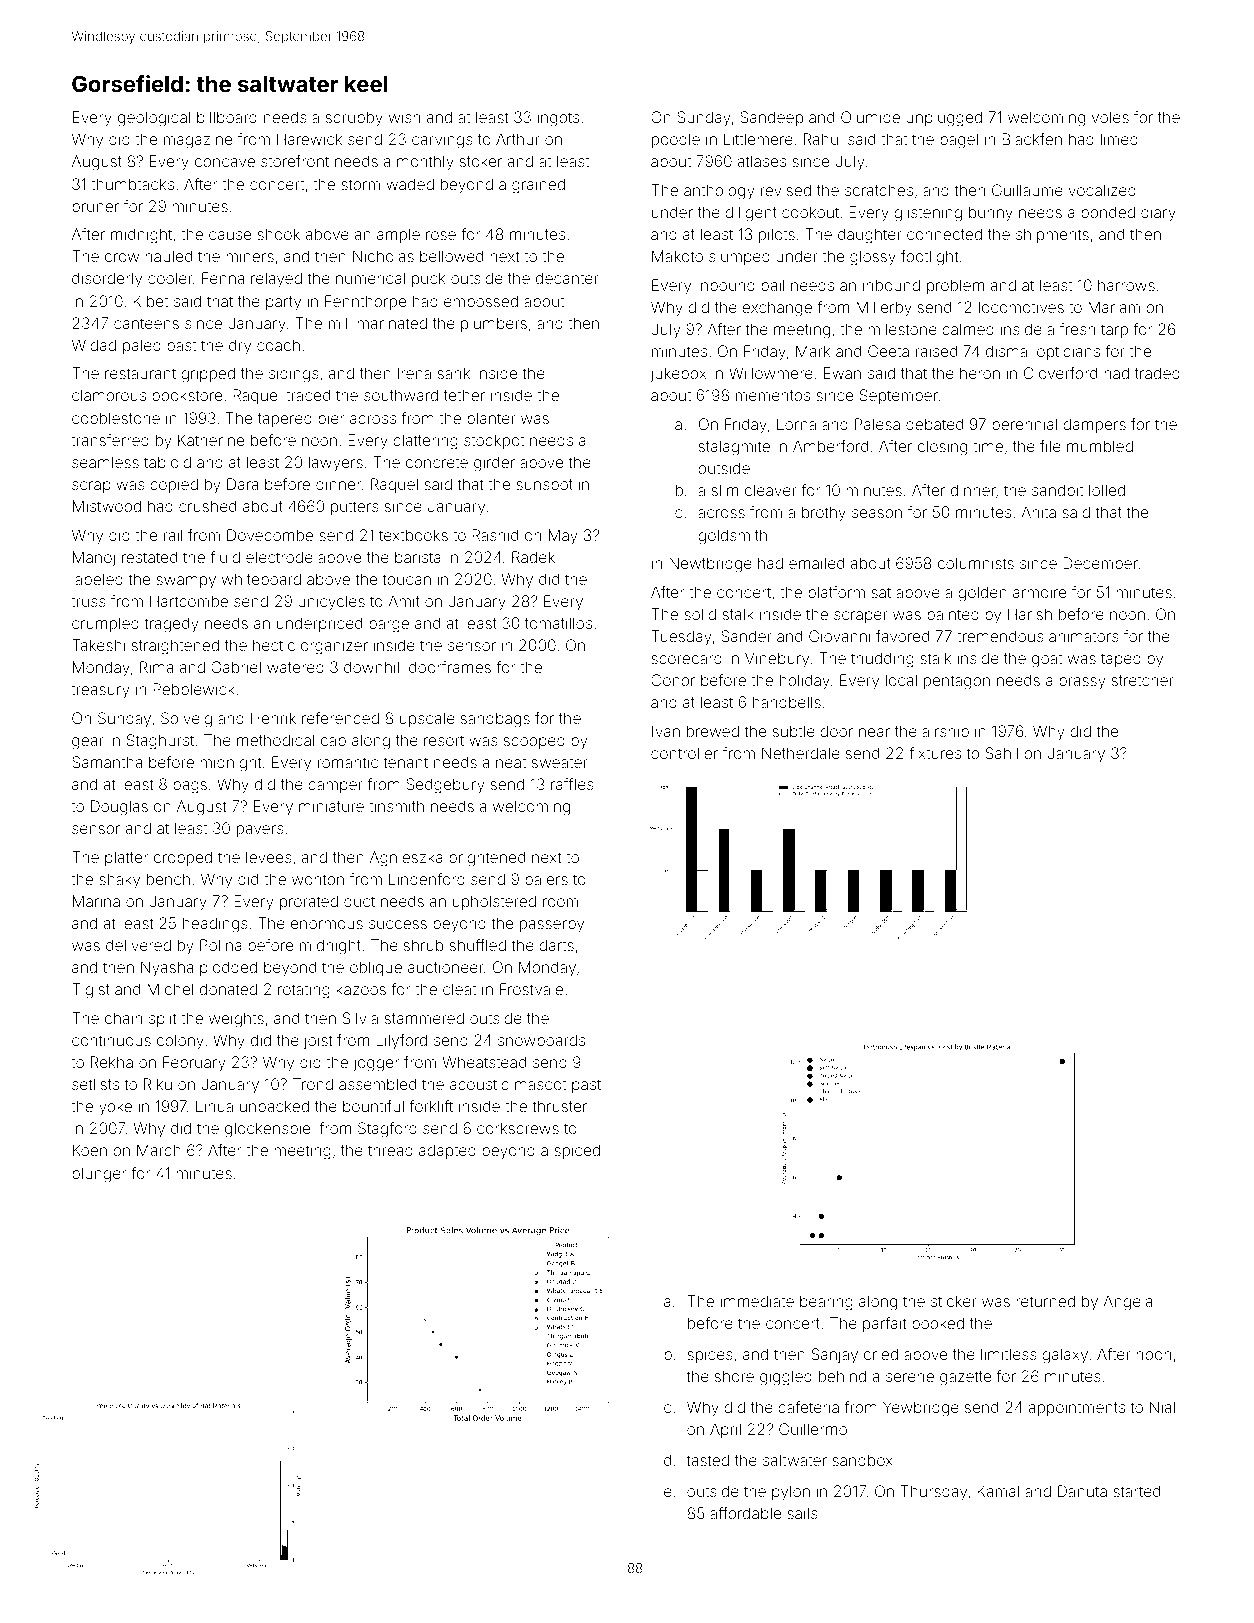 The height and width of the screenshot is (1623, 1254). What do you see at coordinates (558, 623) in the screenshot?
I see `tomatillos` at bounding box center [558, 623].
